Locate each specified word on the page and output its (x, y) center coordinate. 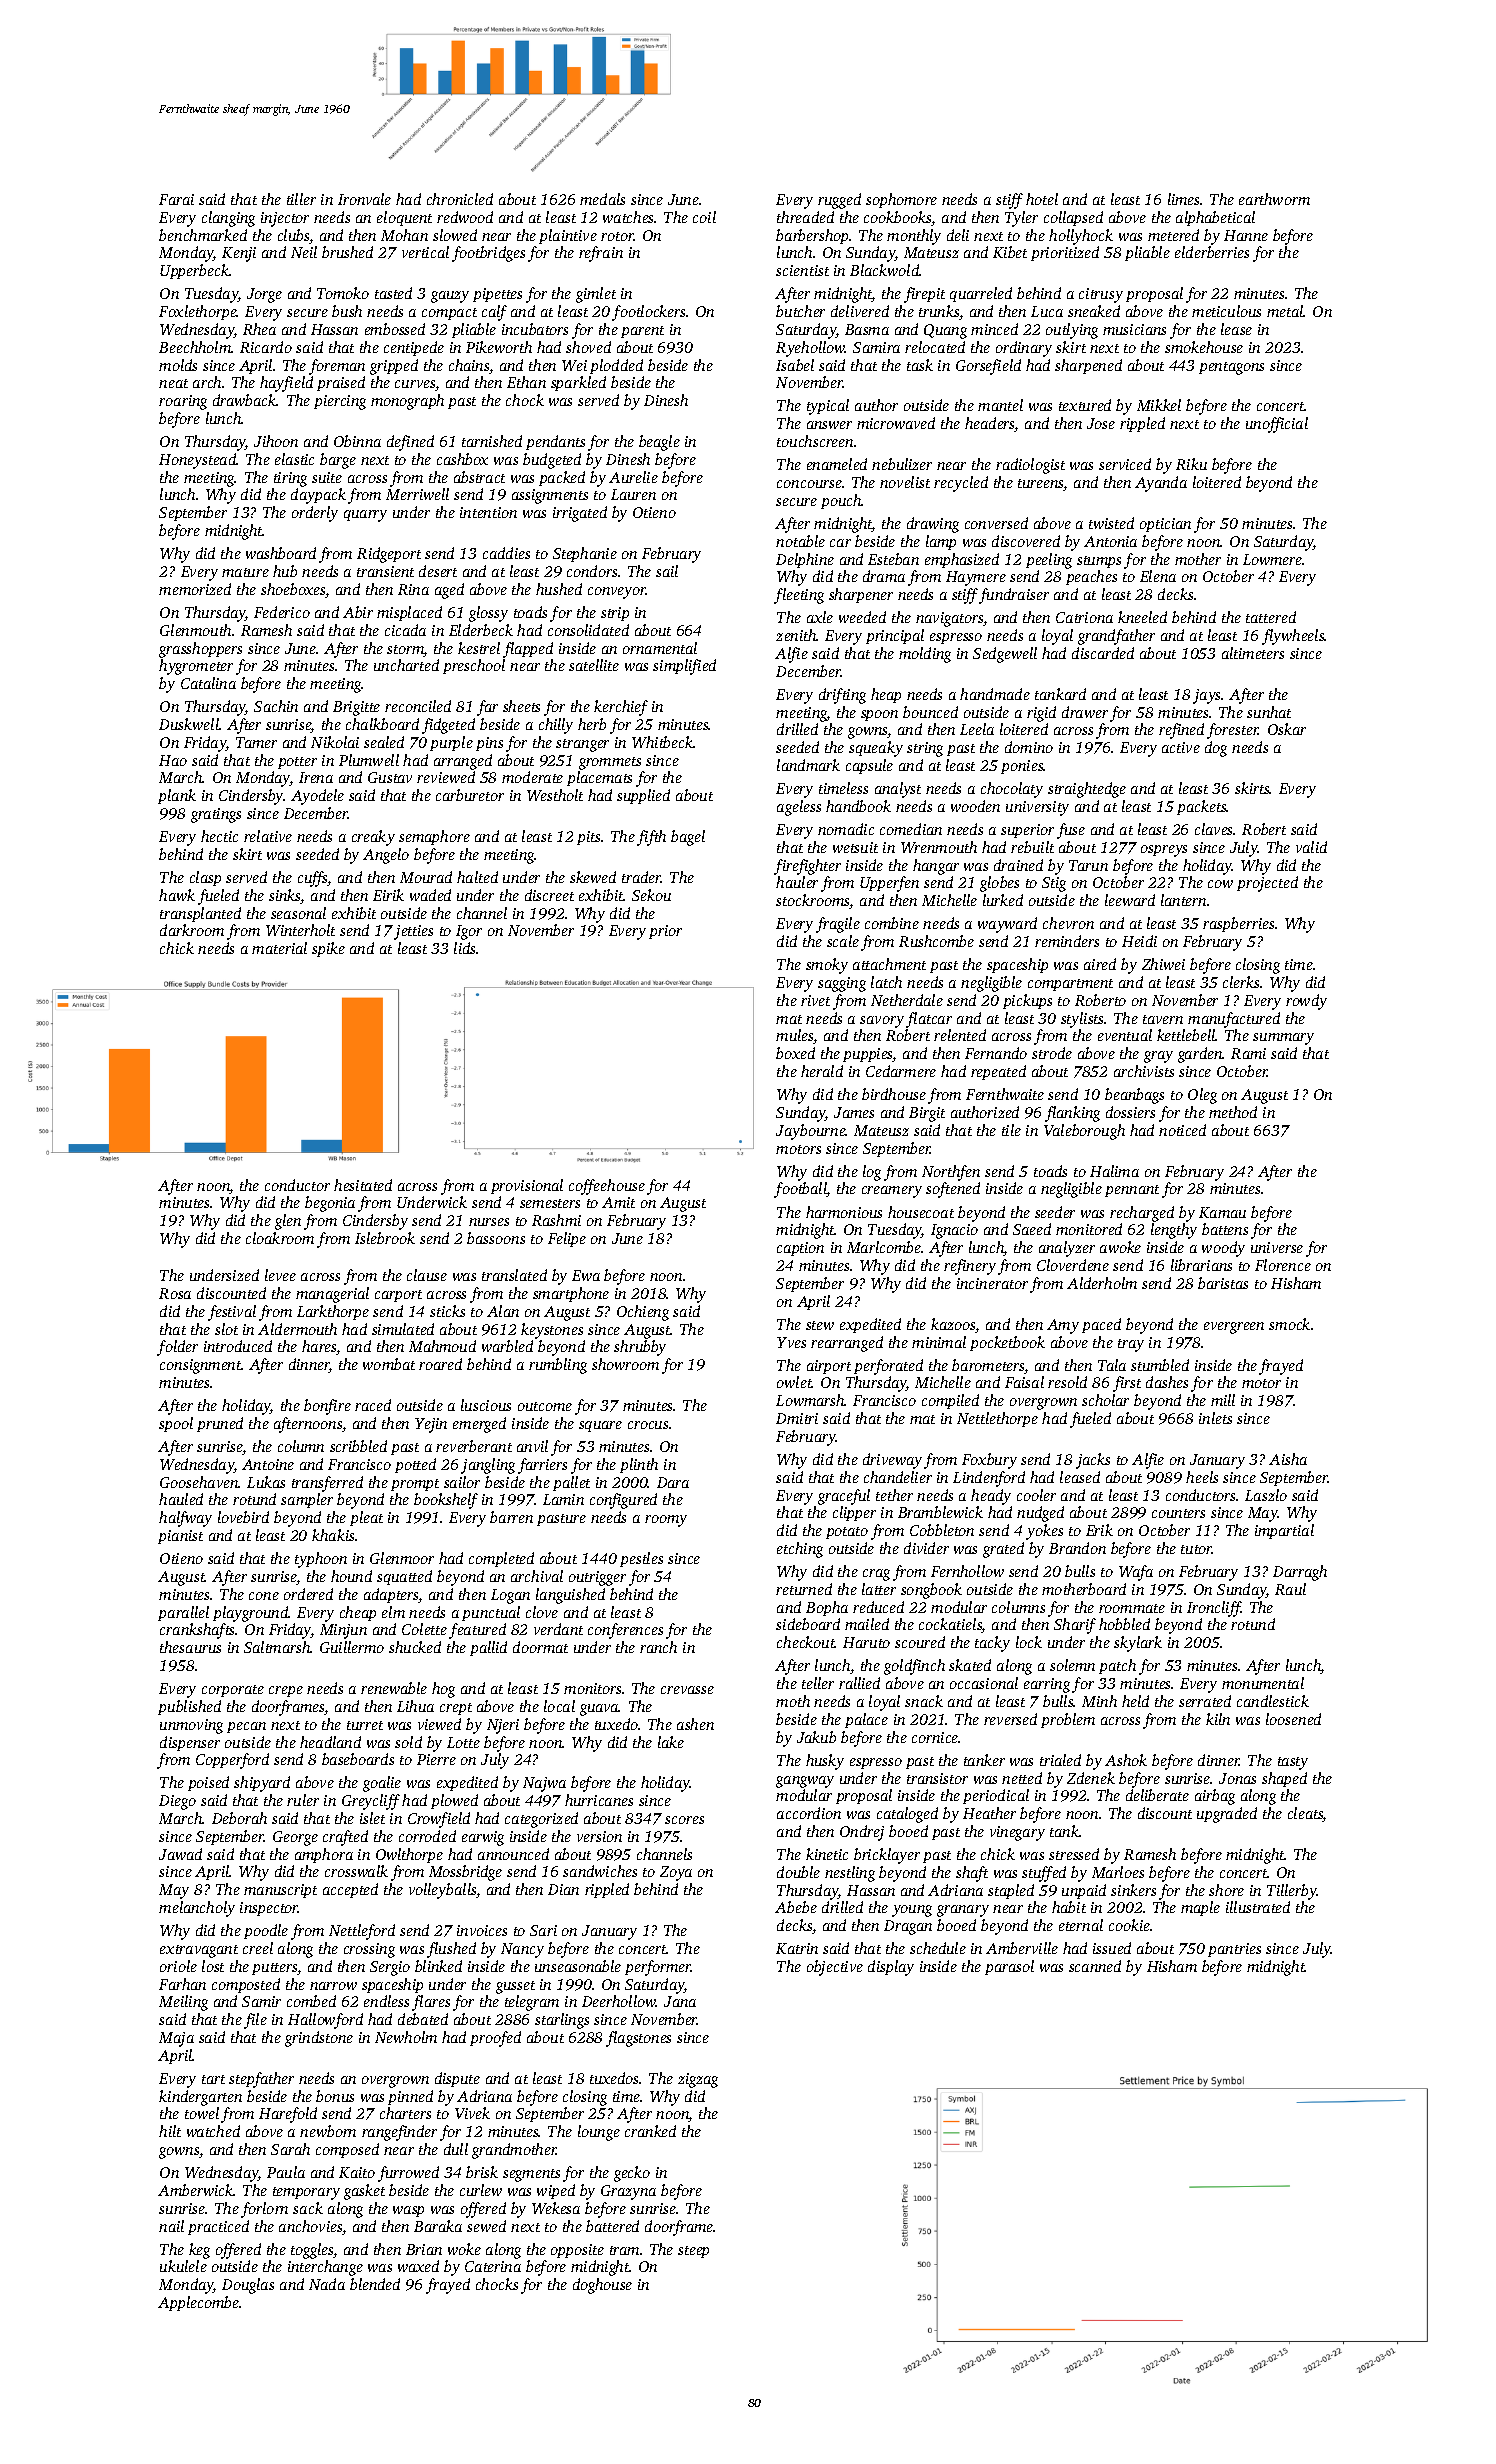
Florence (1283, 1265)
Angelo (386, 856)
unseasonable (578, 1966)
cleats (1305, 1814)
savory (882, 1022)
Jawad (180, 1854)
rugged (839, 201)
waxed (418, 2266)
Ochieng (643, 1313)
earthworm (1274, 199)
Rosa (175, 1293)
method (1233, 1112)
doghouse (602, 2286)
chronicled (460, 199)
